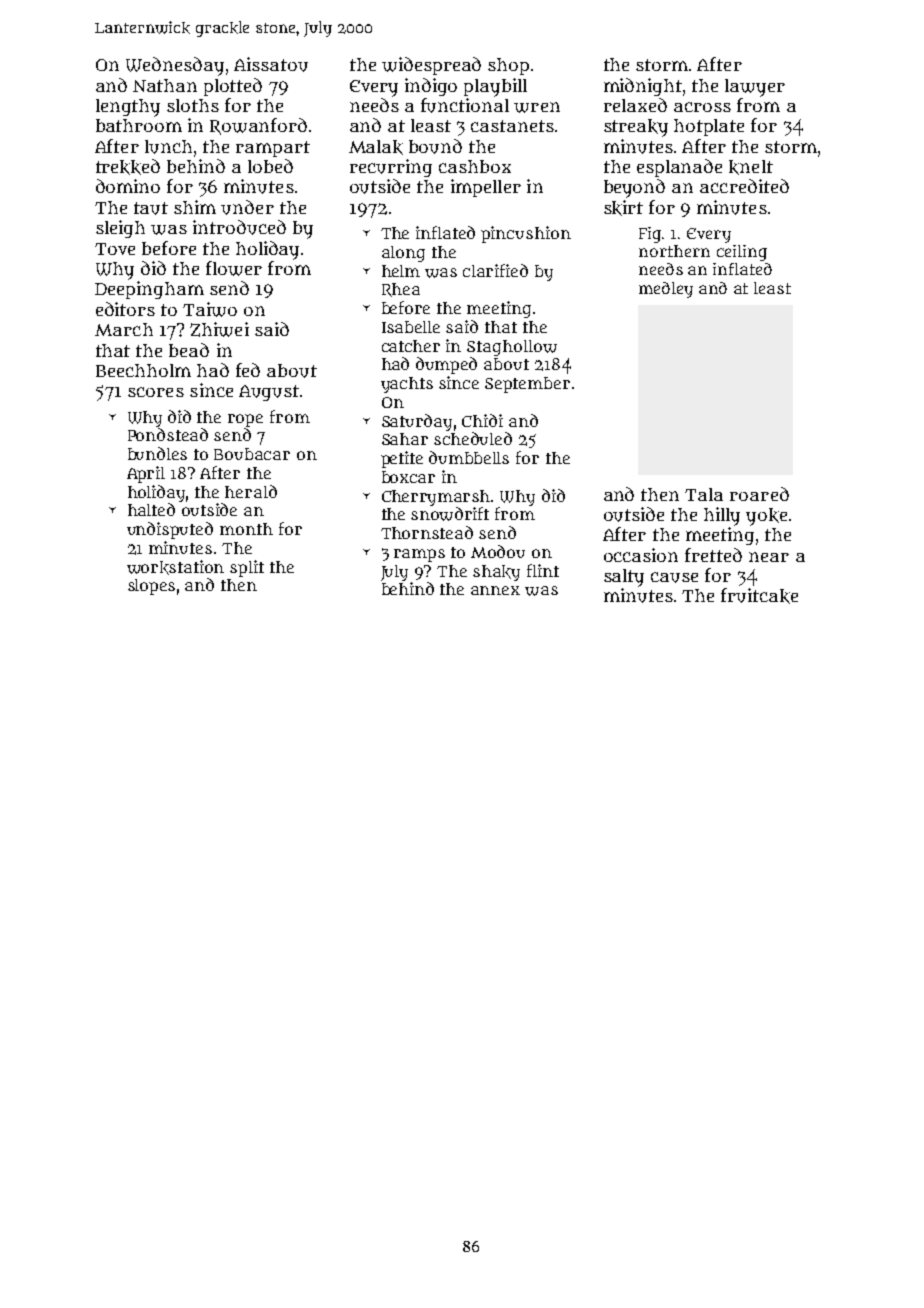 The image size is (924, 1308). What do you see at coordinates (666, 290) in the screenshot?
I see `medley` at bounding box center [666, 290].
